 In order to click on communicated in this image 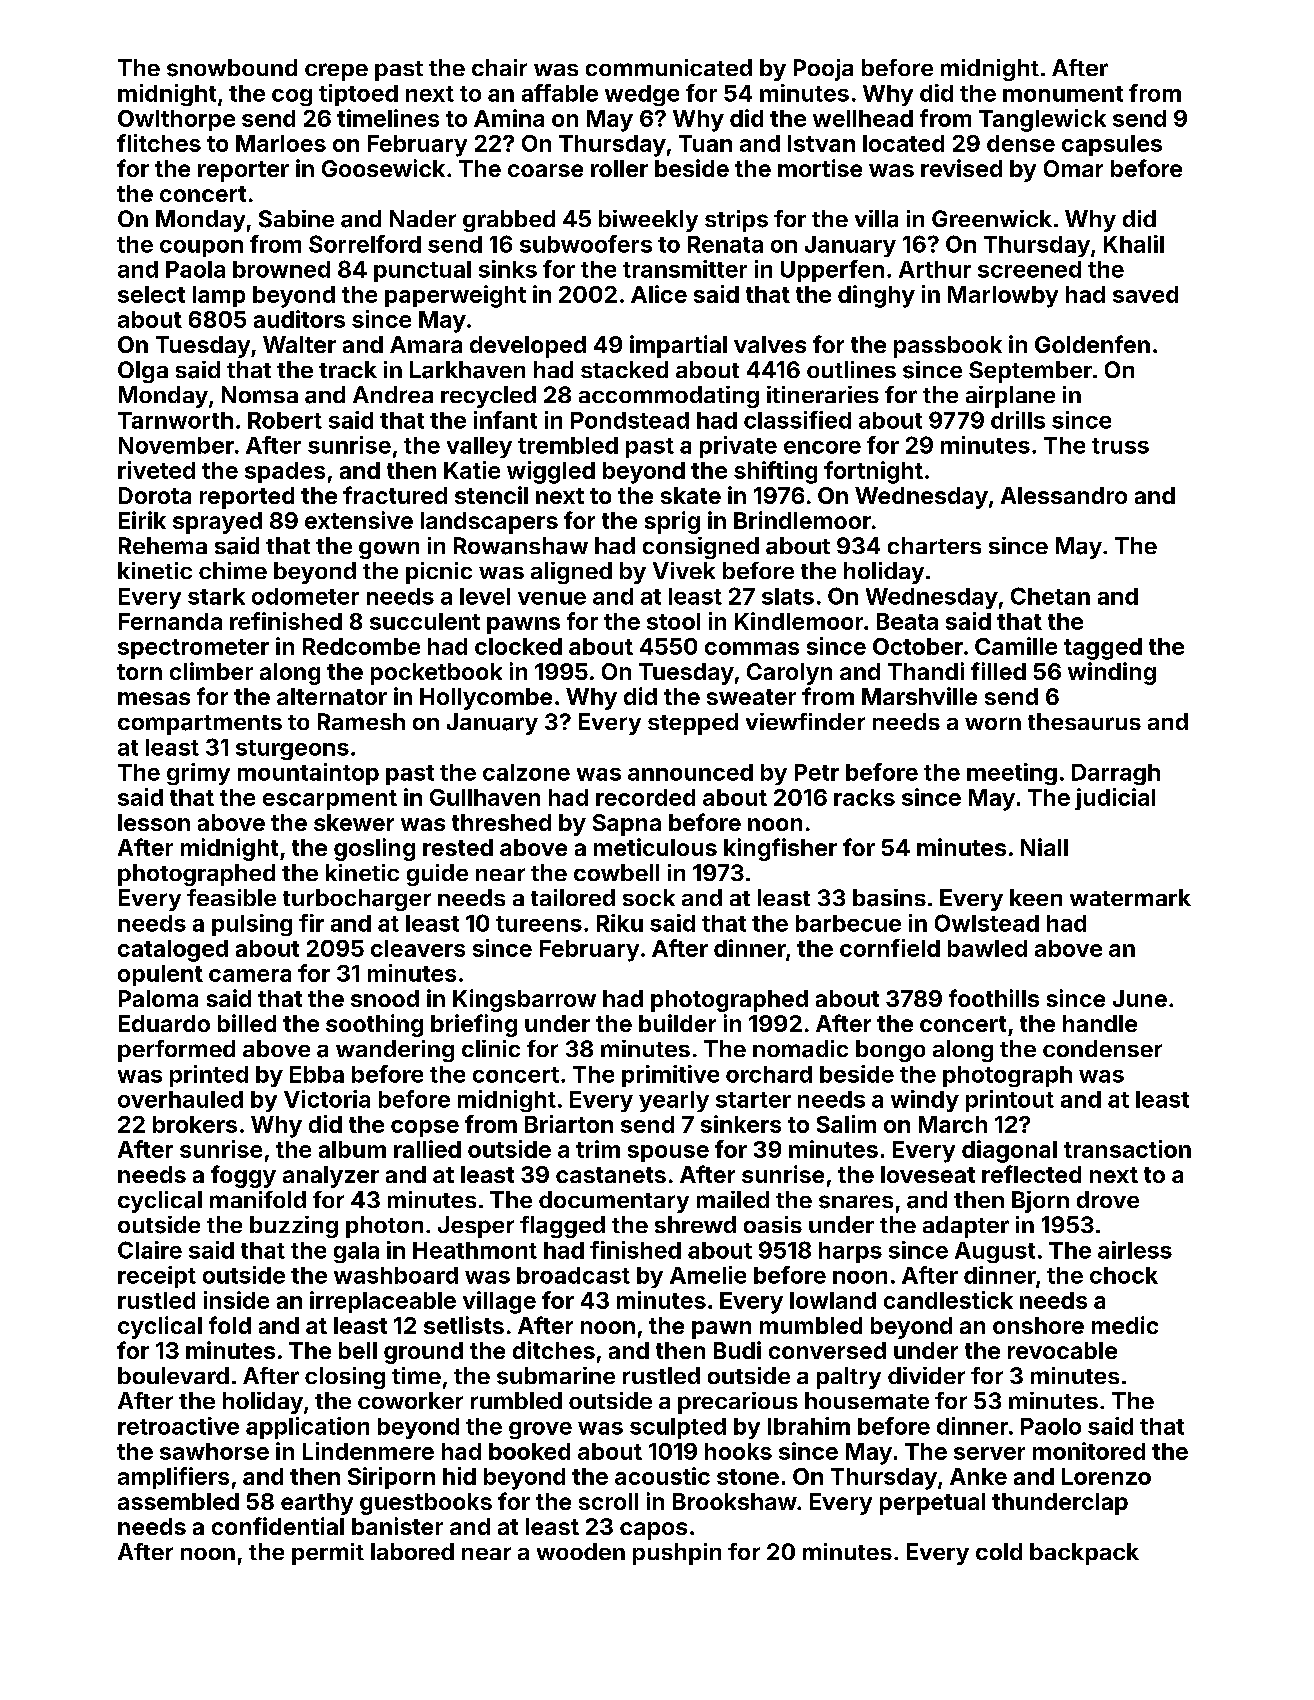, I will do `click(669, 67)`.
